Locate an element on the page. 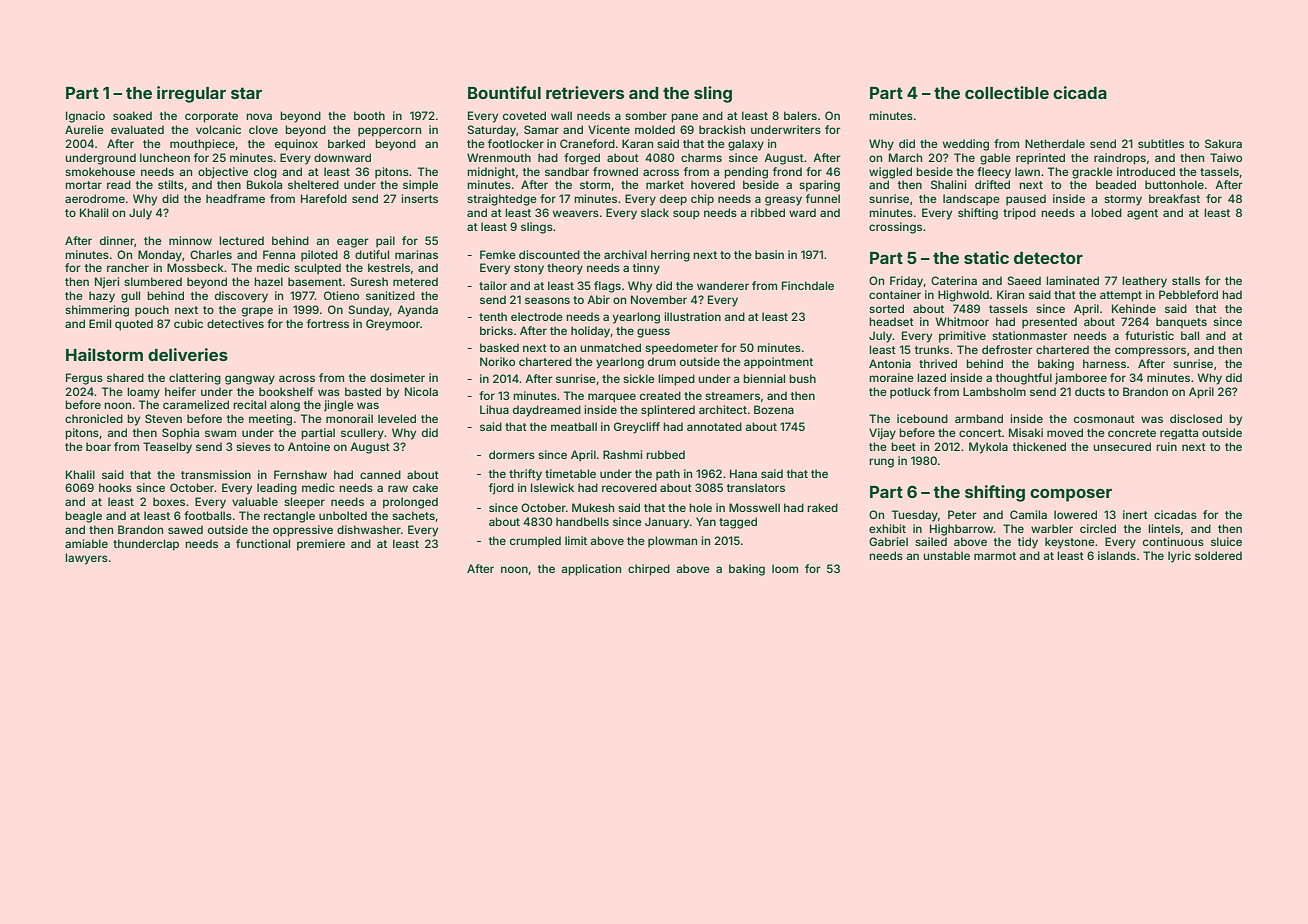 The image size is (1308, 924). collectible is located at coordinates (1007, 92).
